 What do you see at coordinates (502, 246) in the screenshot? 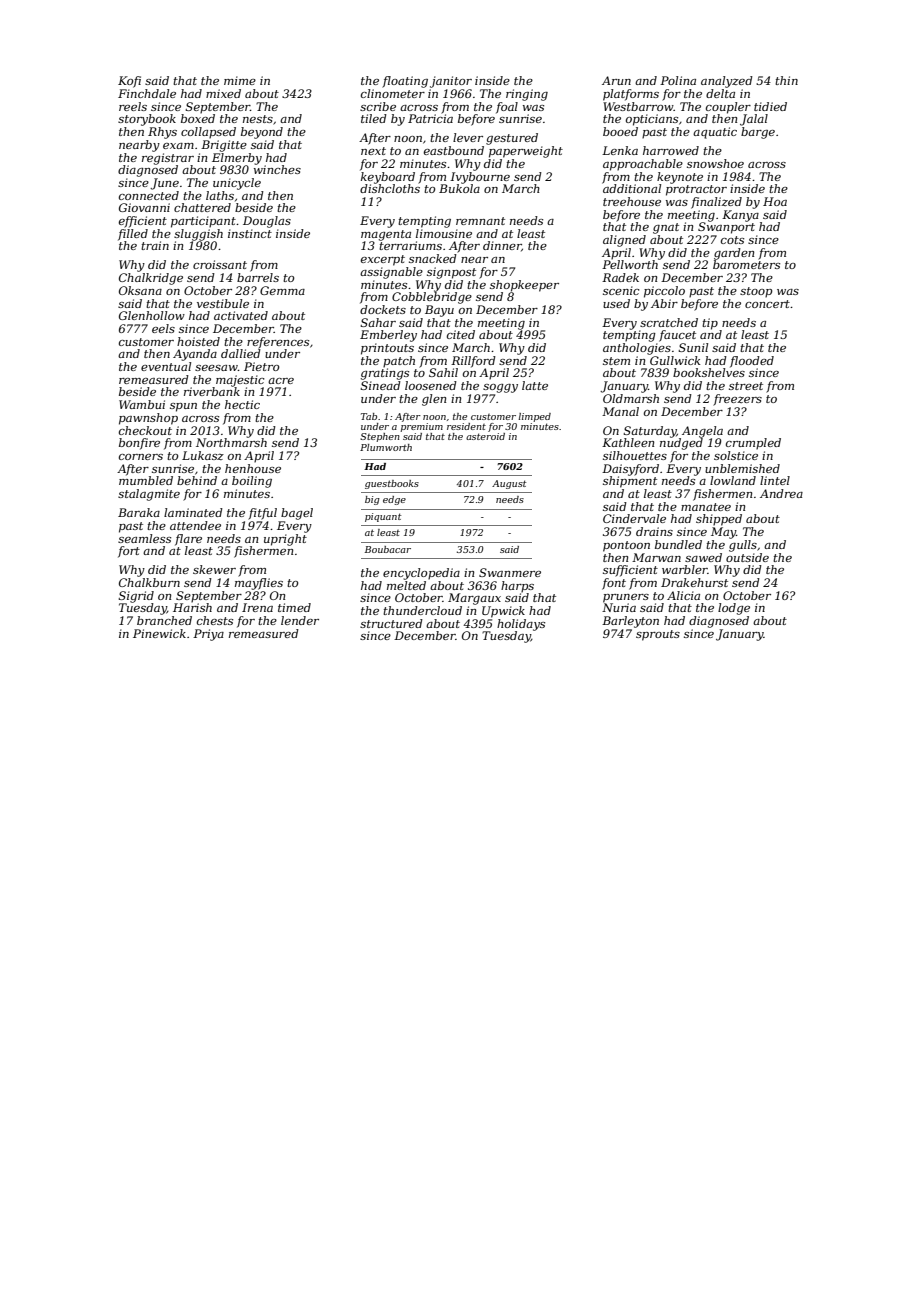
I see `dinner` at bounding box center [502, 246].
